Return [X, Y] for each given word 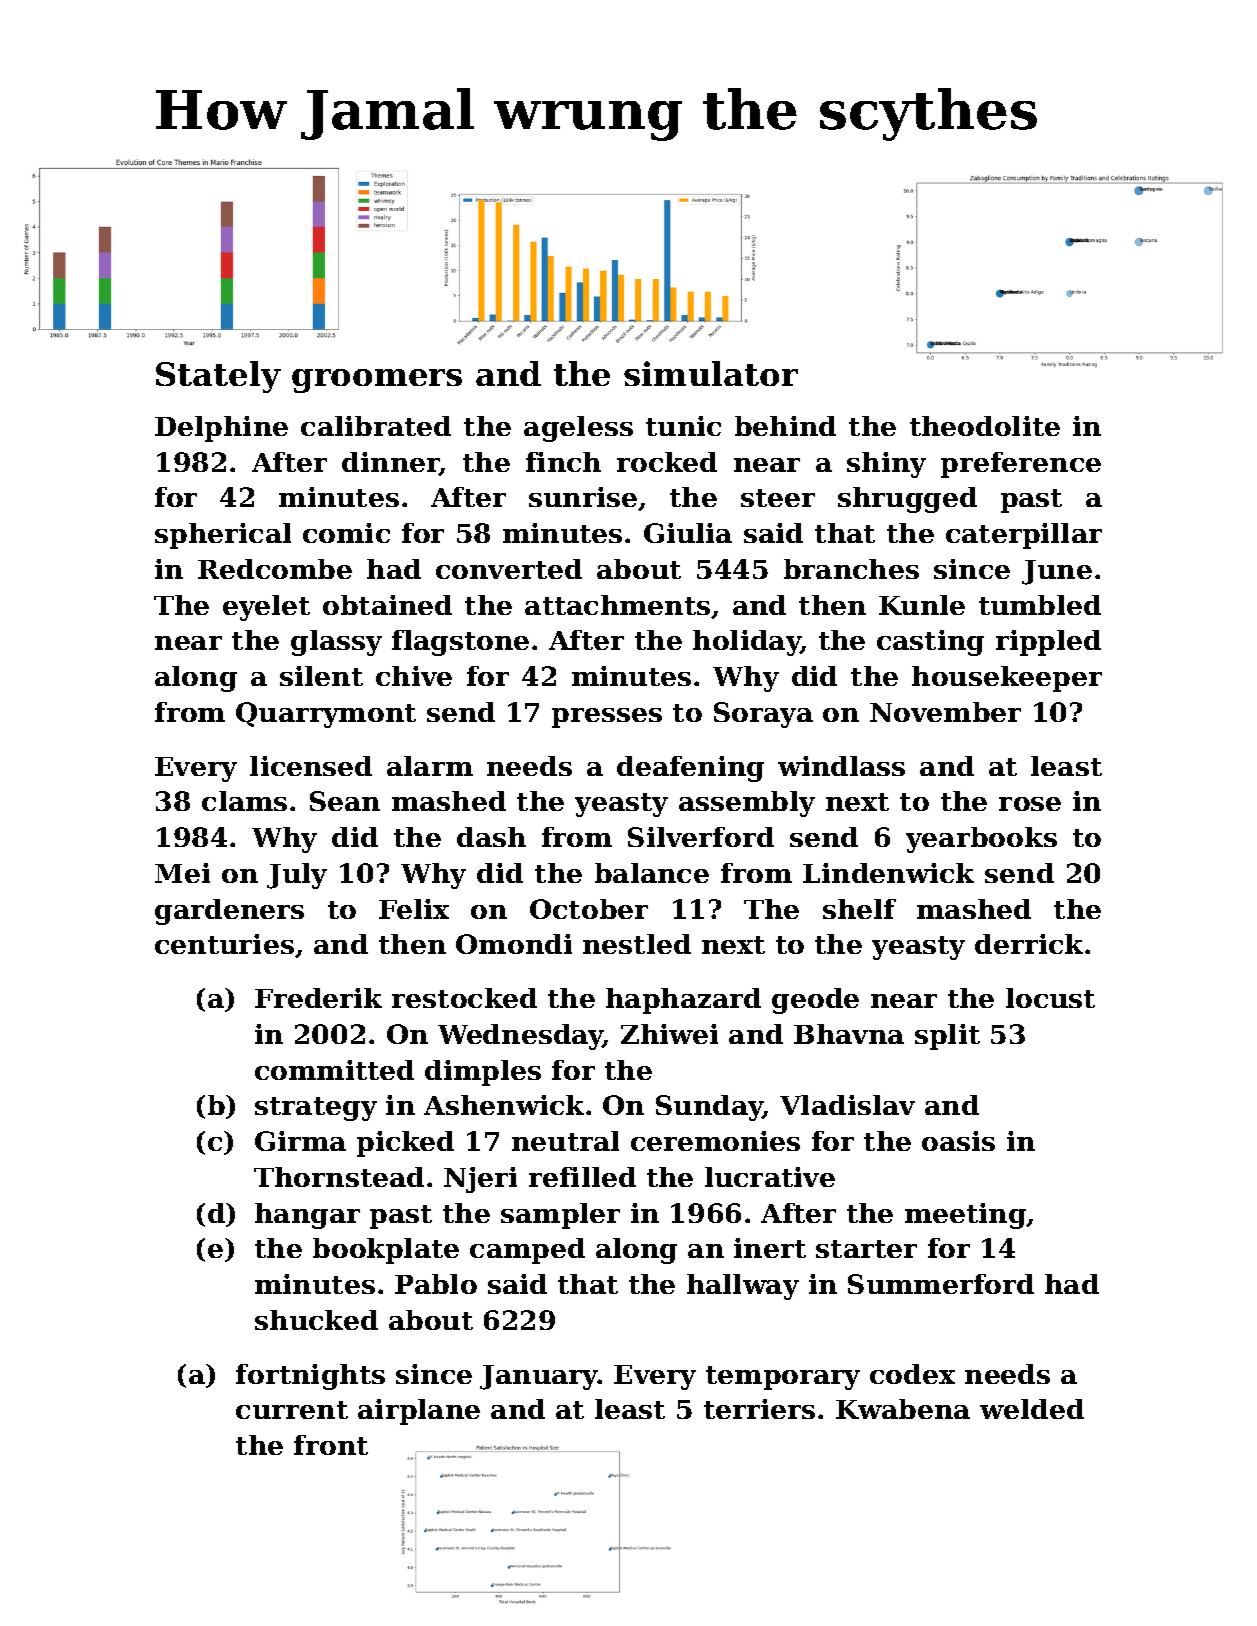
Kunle [922, 605]
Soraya [763, 715]
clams [244, 801]
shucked [316, 1320]
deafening [690, 769]
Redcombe [275, 569]
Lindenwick [888, 873]
